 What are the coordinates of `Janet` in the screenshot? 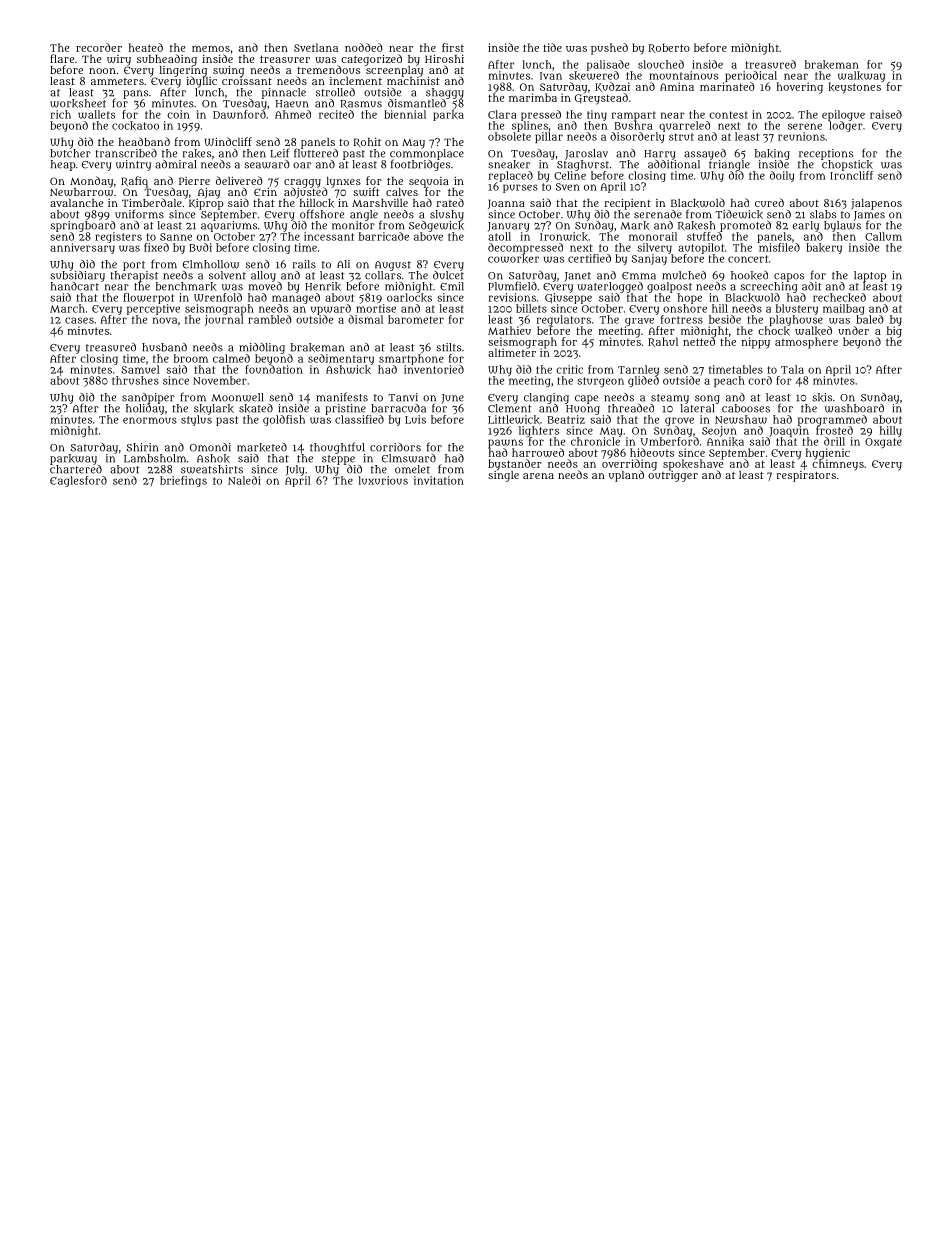 It's located at (577, 277).
